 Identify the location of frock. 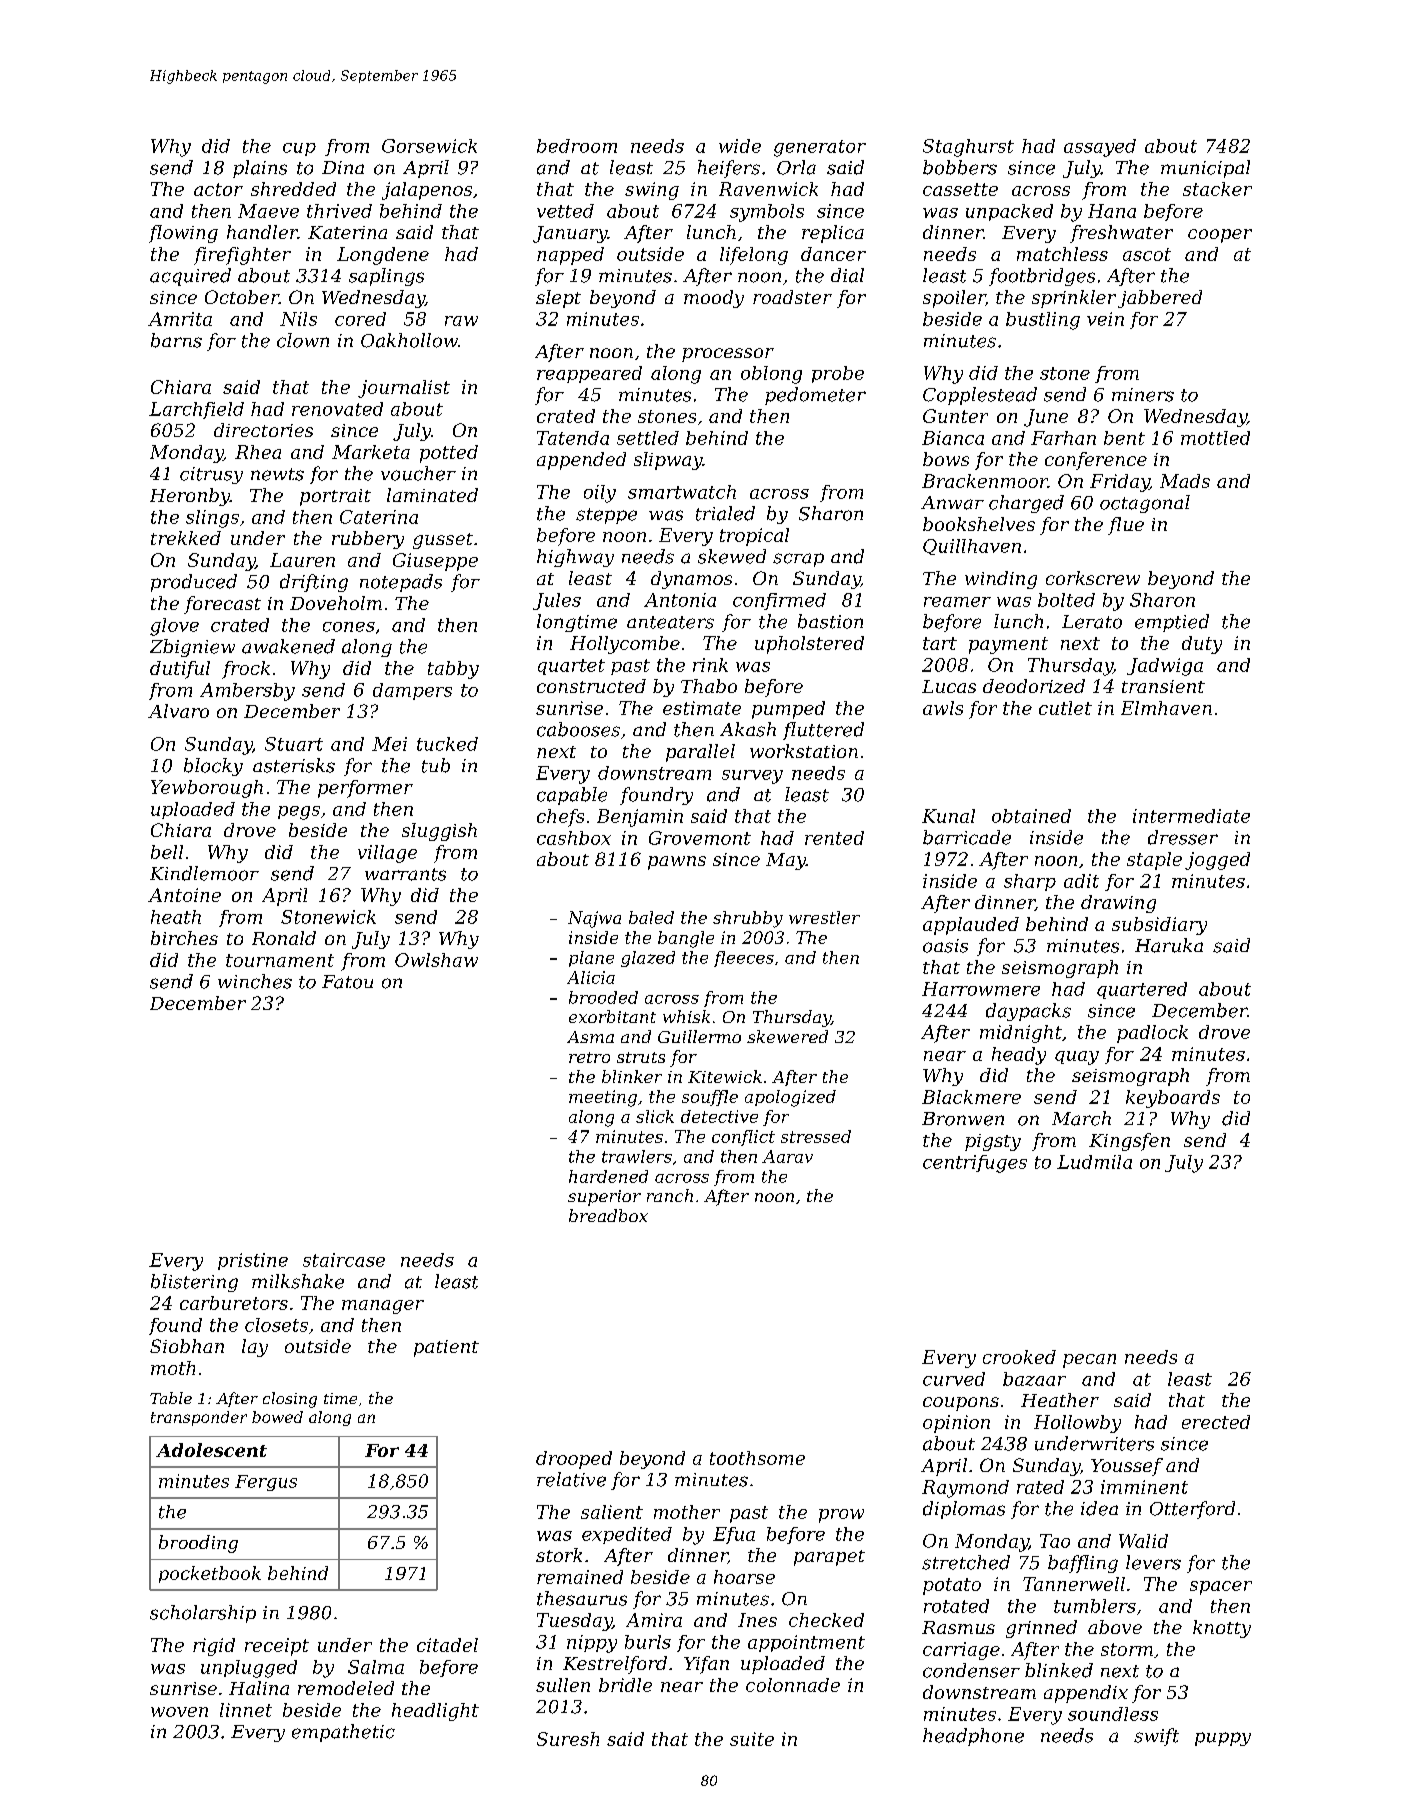
(246, 670).
